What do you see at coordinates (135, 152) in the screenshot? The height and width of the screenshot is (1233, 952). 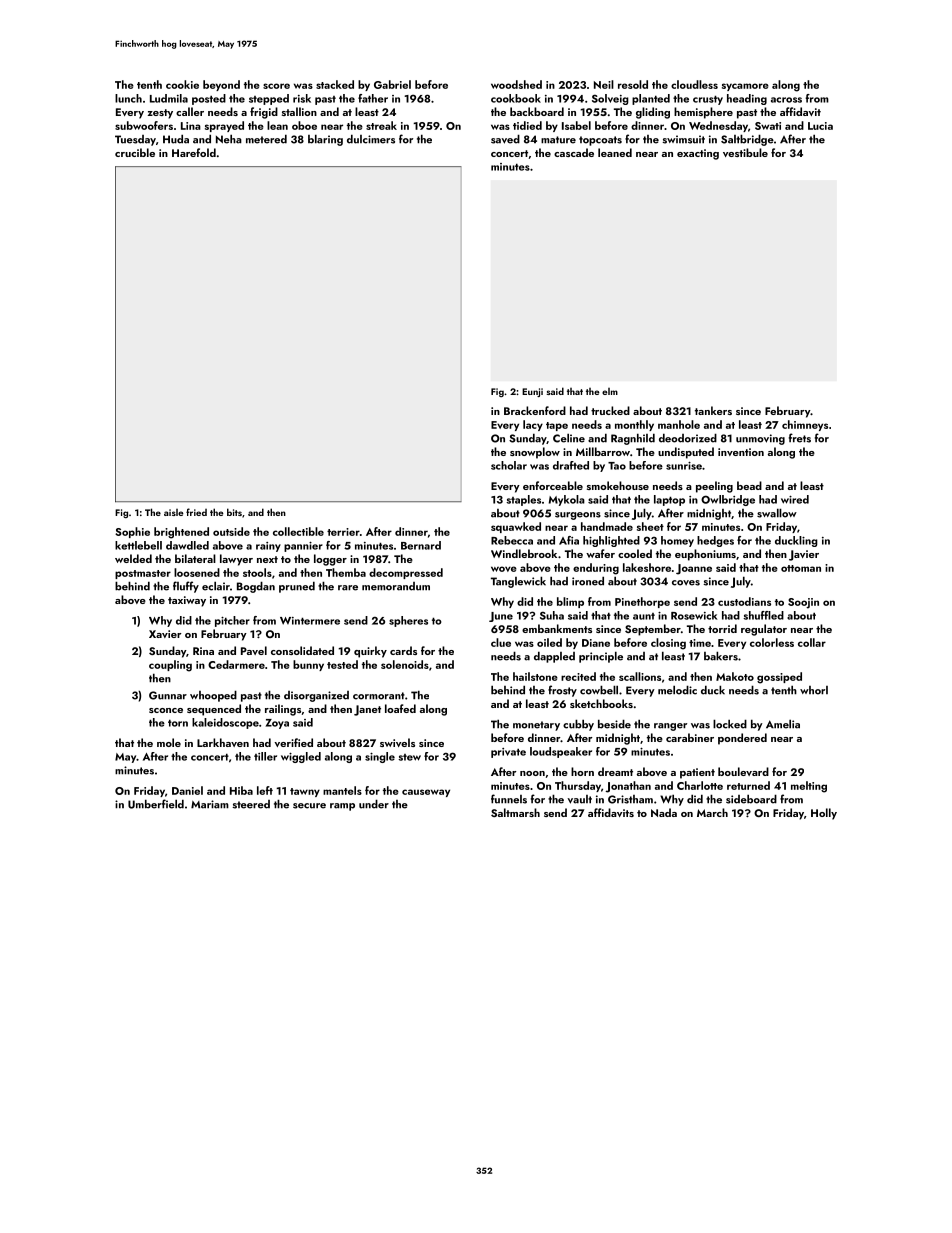 I see `crucible` at bounding box center [135, 152].
